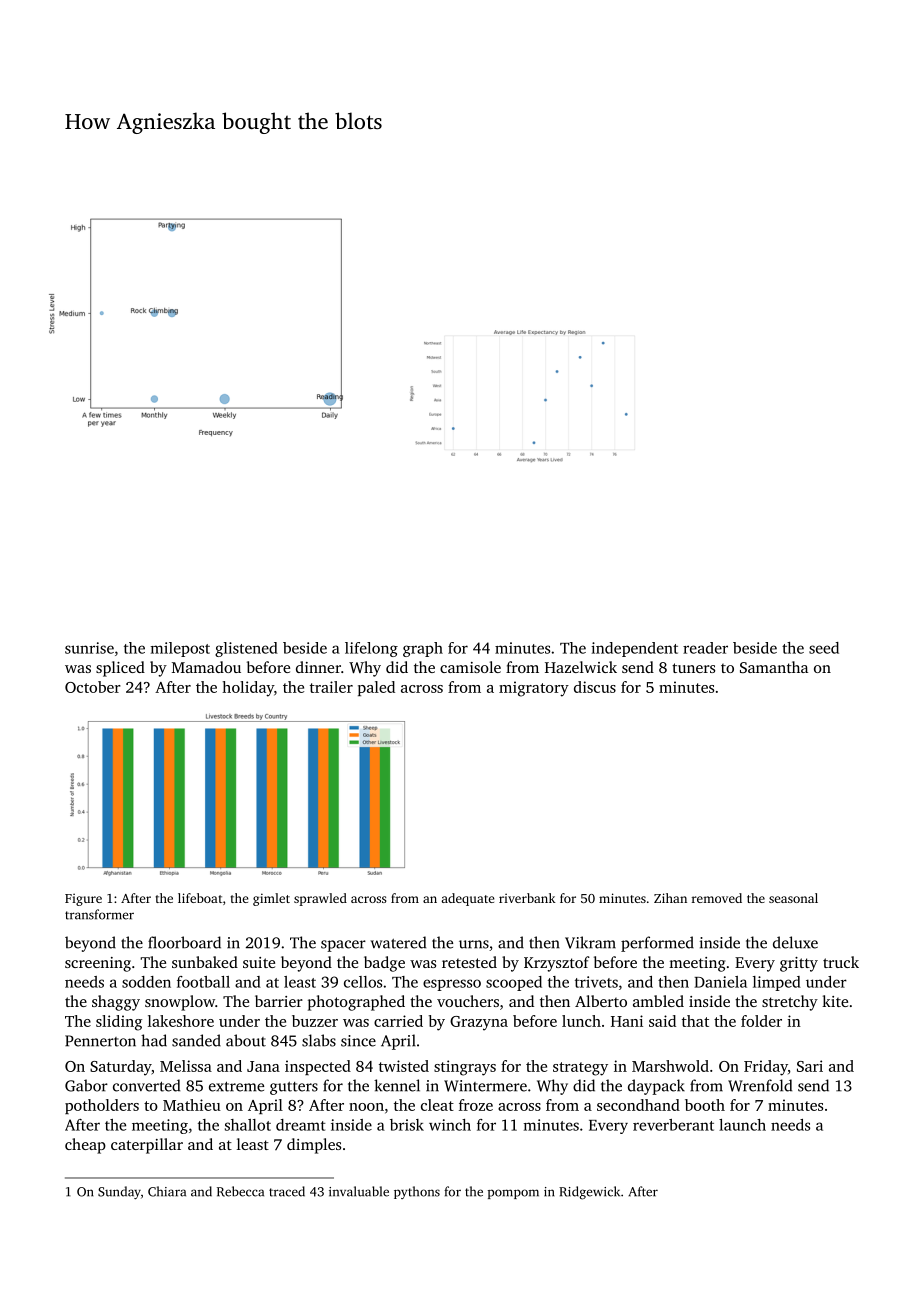 This screenshot has width=924, height=1308. Describe the element at coordinates (248, 689) in the screenshot. I see `holiday` at that location.
